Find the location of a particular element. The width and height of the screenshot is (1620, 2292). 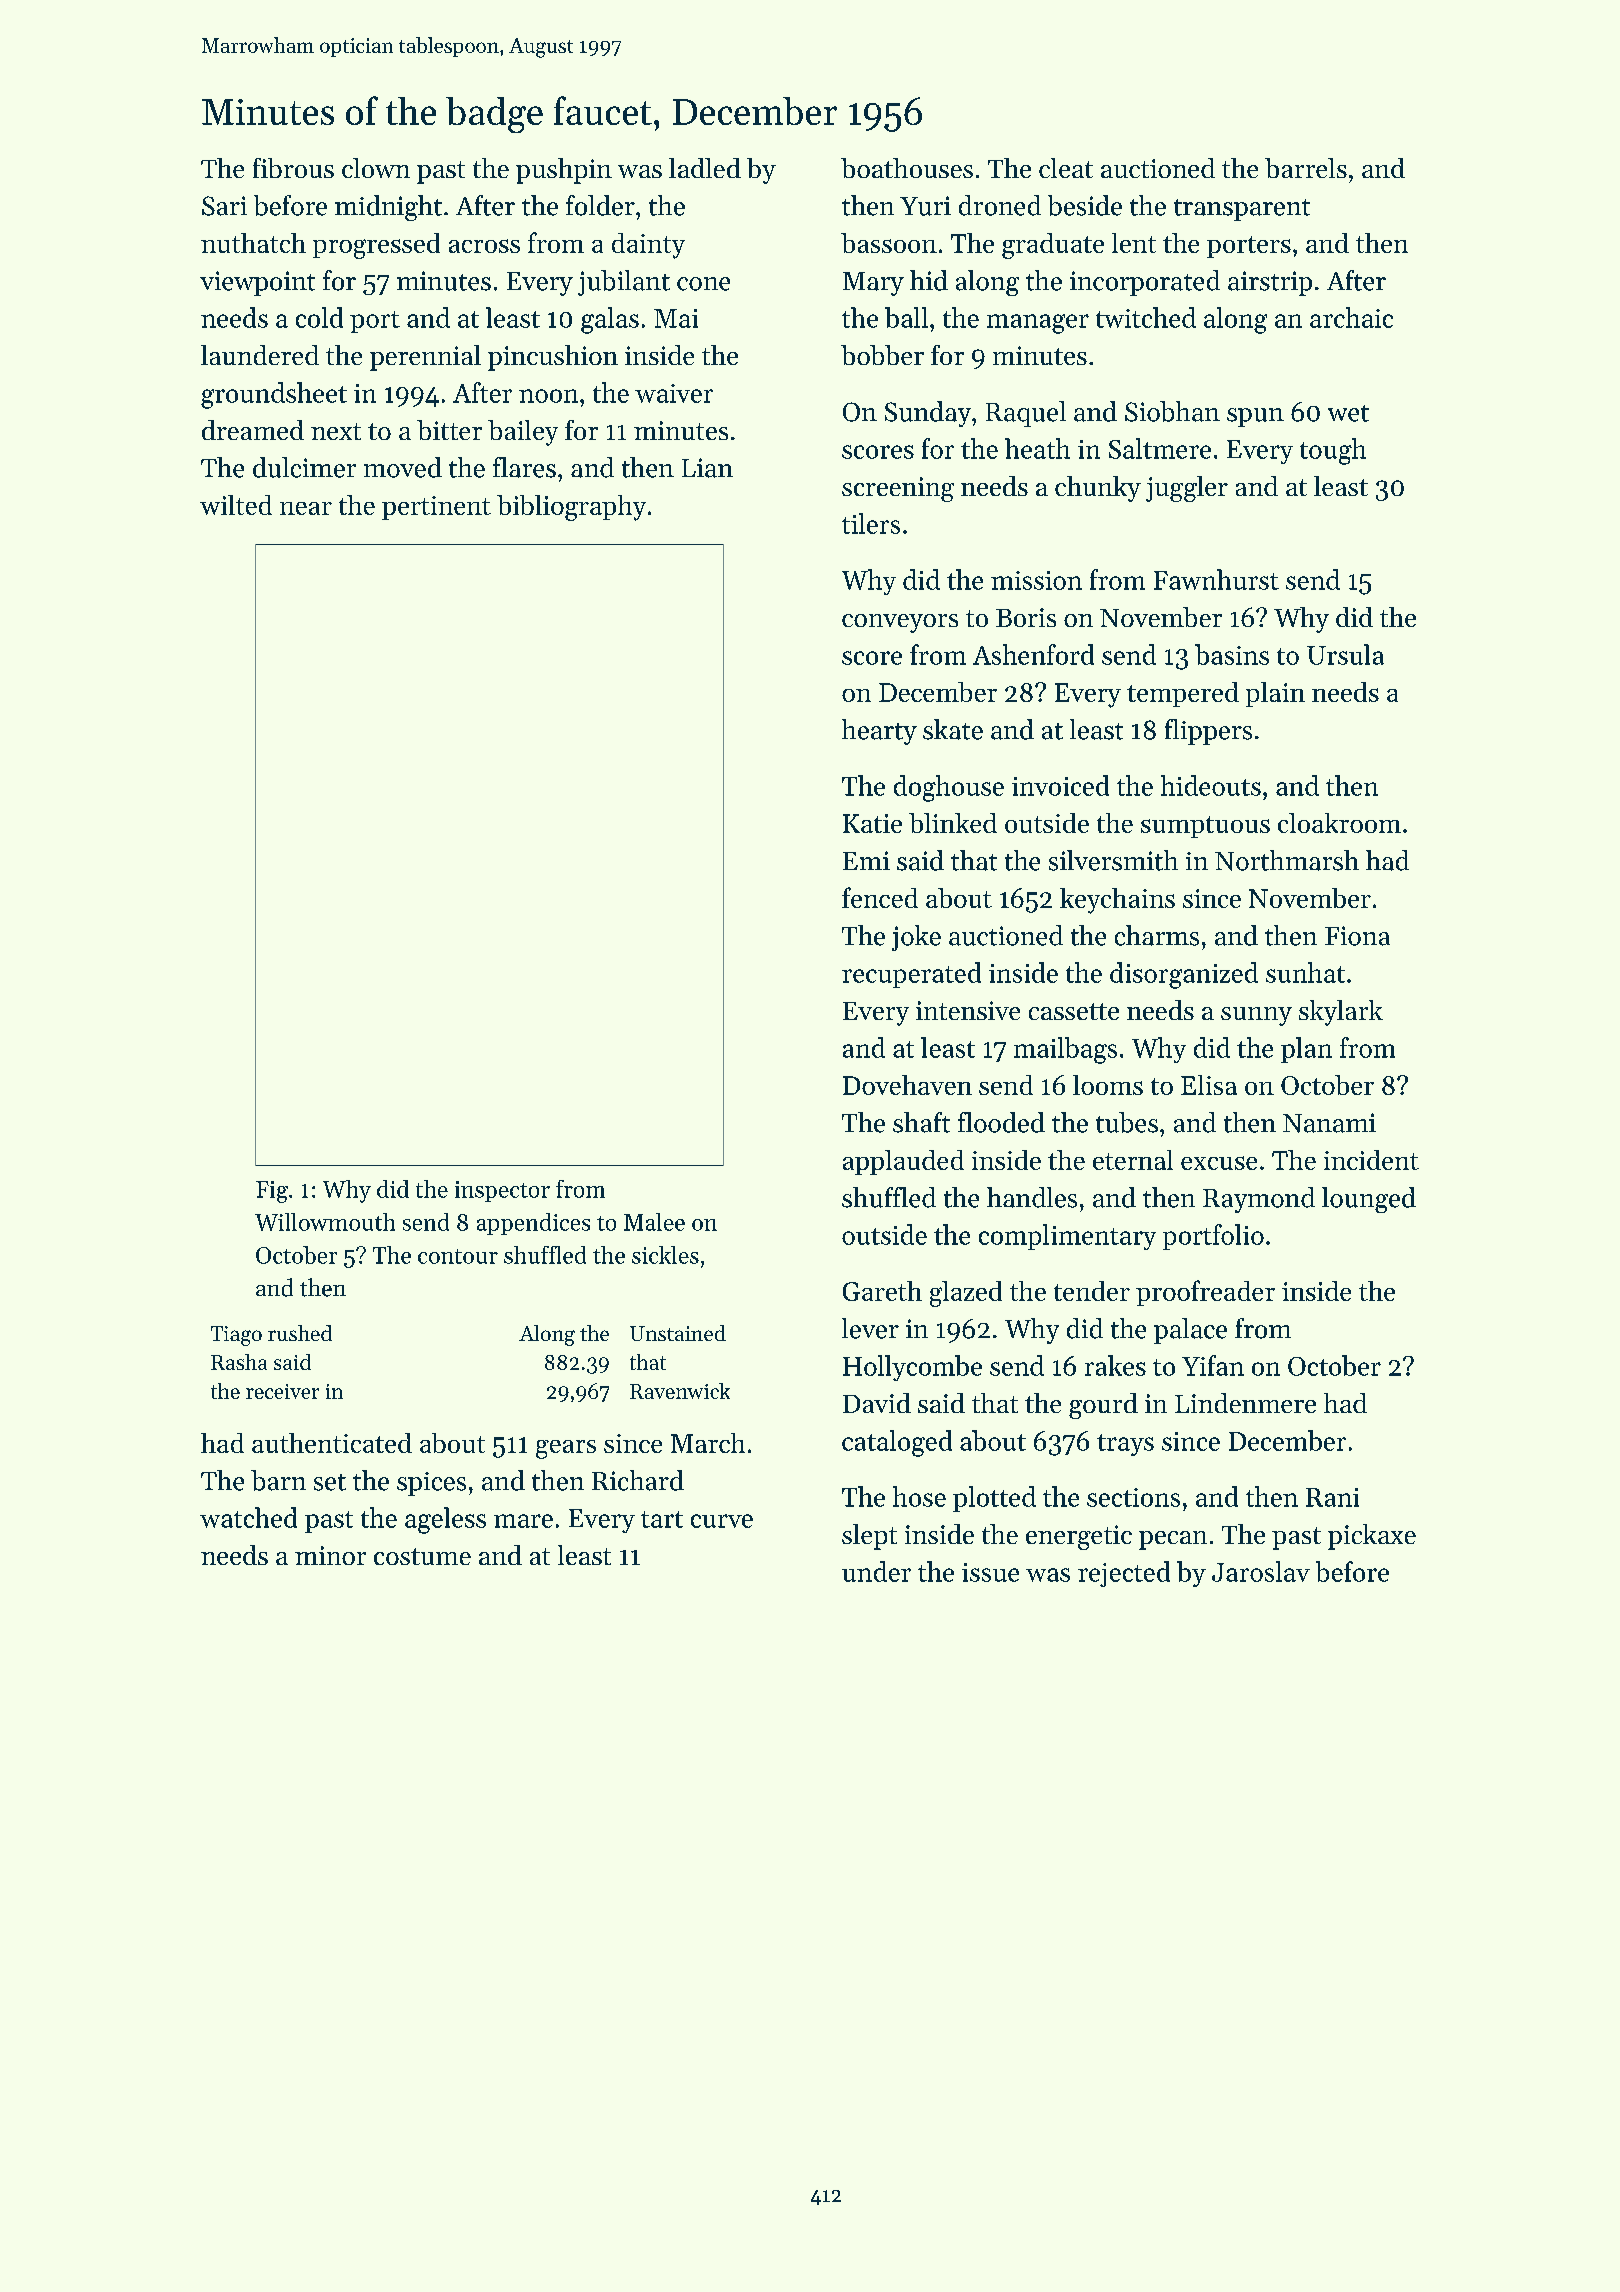

tough is located at coordinates (1333, 451).
